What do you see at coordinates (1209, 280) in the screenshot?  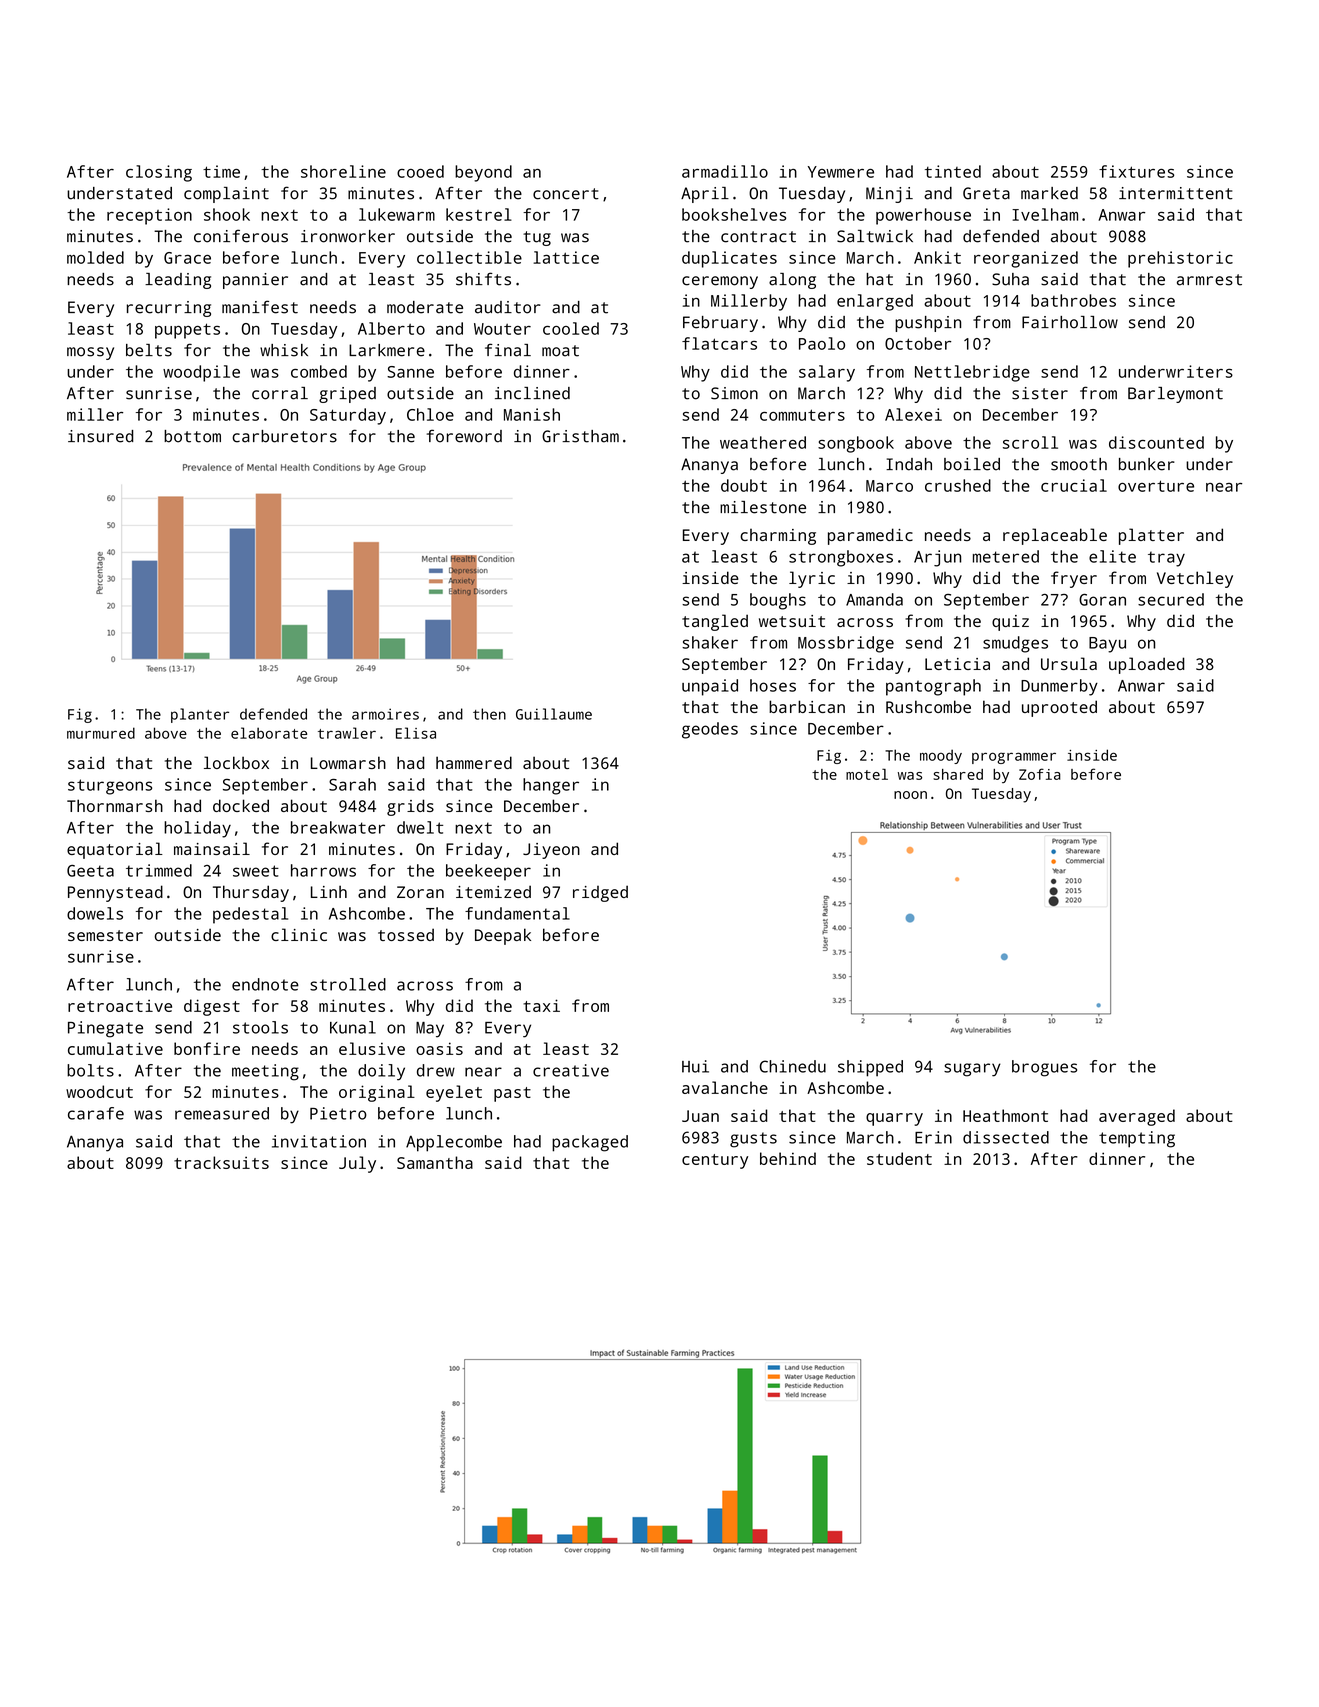 I see `armrest` at bounding box center [1209, 280].
